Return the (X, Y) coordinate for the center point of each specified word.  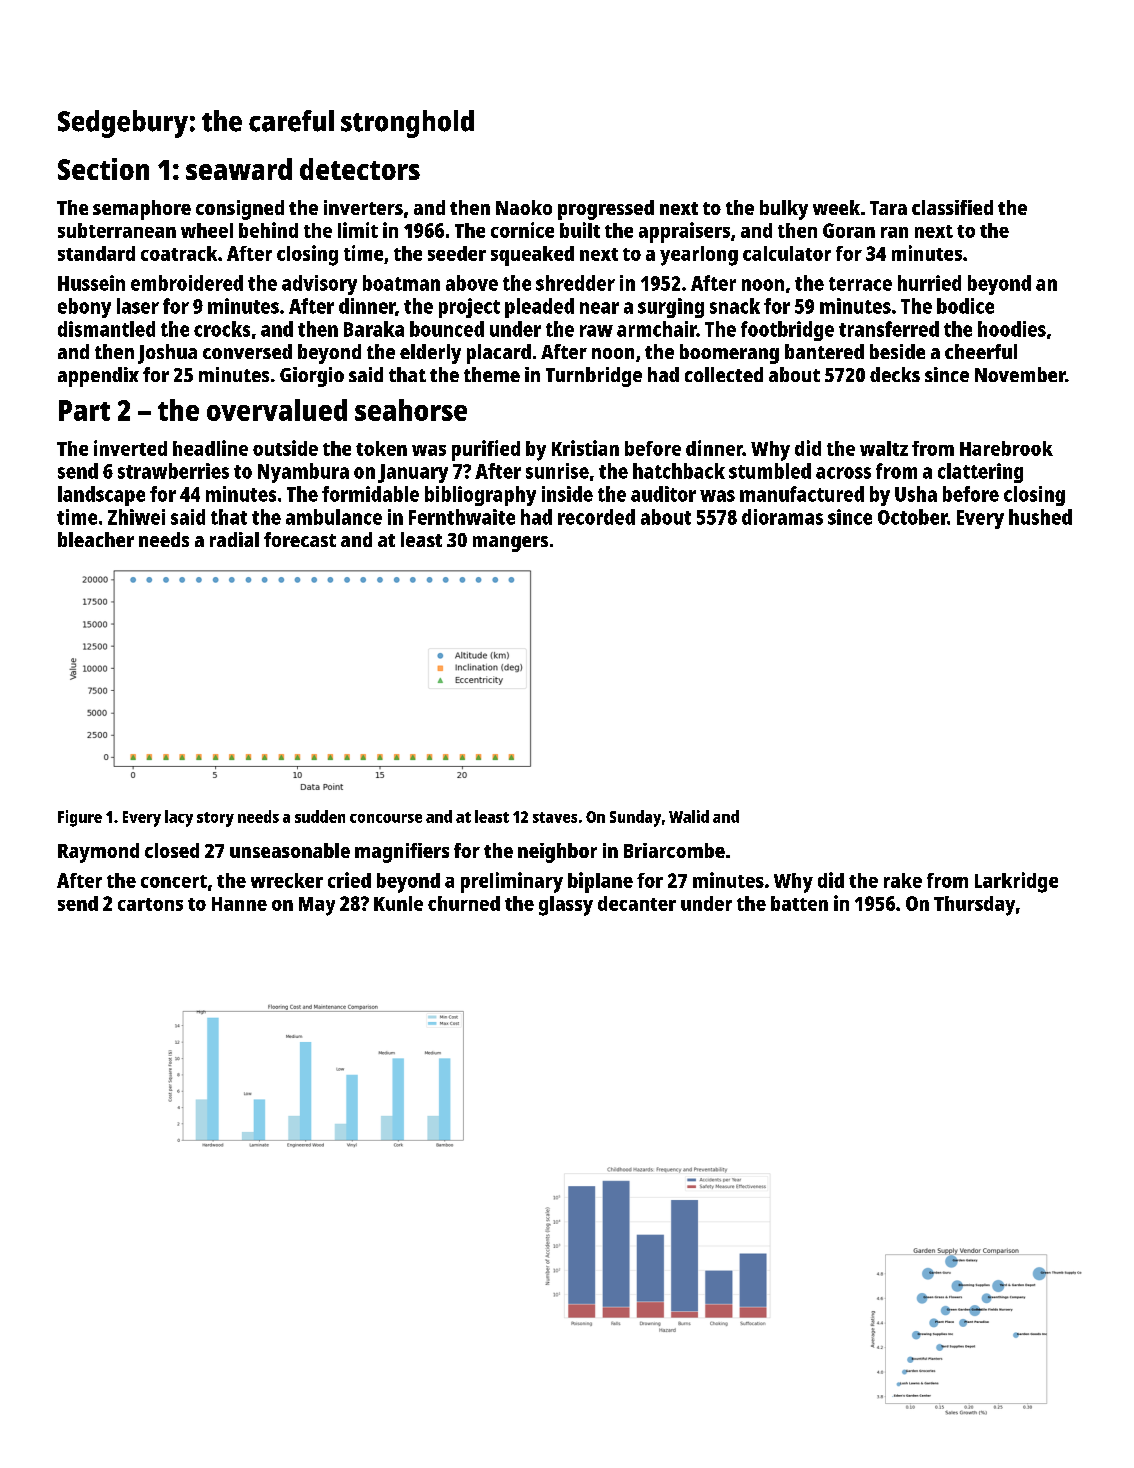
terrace (860, 284)
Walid (689, 816)
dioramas (782, 517)
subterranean (117, 230)
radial (234, 539)
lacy (179, 818)
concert (174, 881)
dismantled (106, 329)
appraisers (684, 232)
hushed (1040, 517)
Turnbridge (594, 377)
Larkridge (1016, 882)
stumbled (770, 471)
